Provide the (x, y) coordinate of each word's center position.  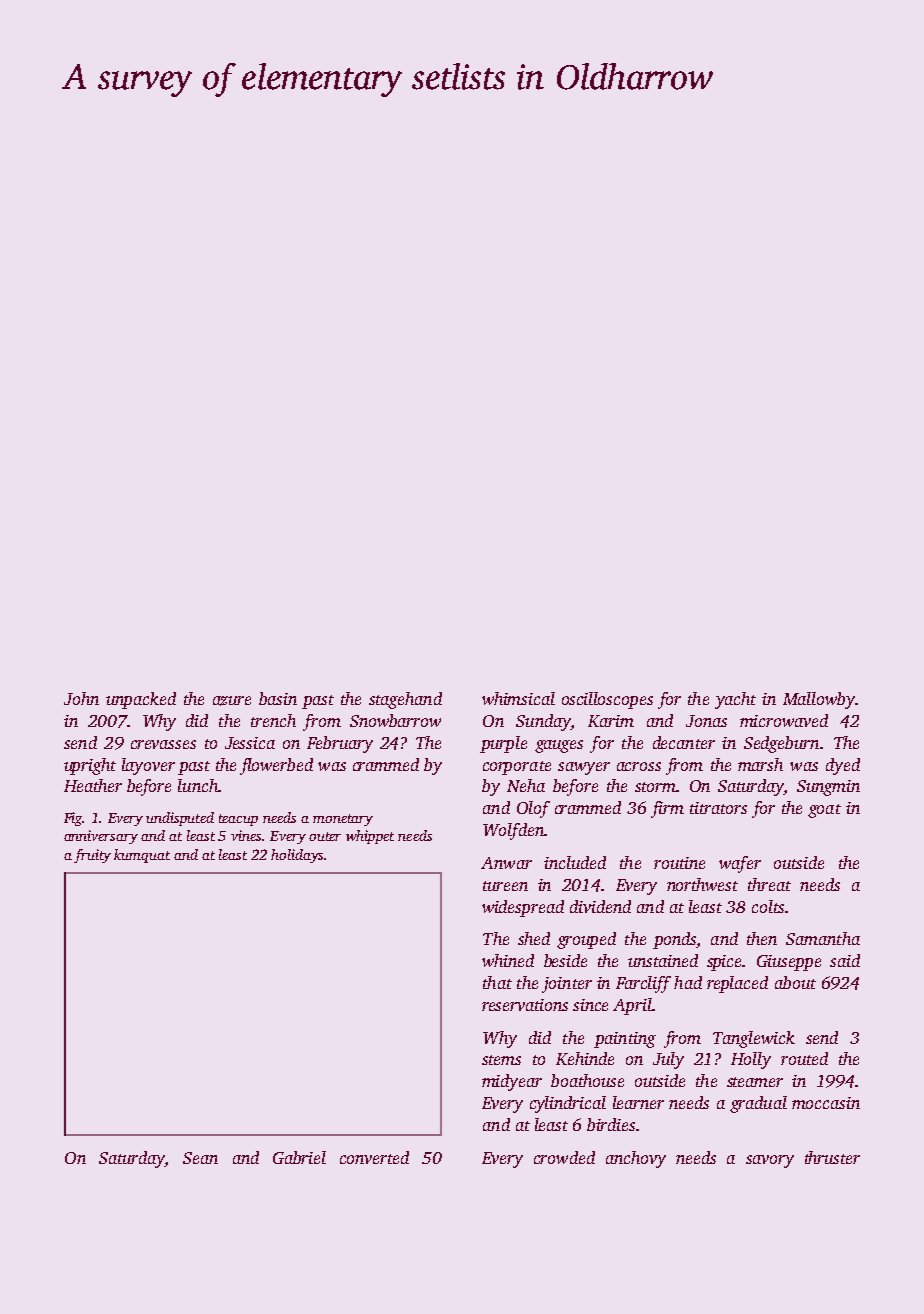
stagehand (405, 700)
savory (770, 1161)
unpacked (141, 700)
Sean (200, 1158)
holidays (297, 856)
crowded (564, 1157)
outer (325, 836)
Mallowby (819, 700)
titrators (718, 808)
